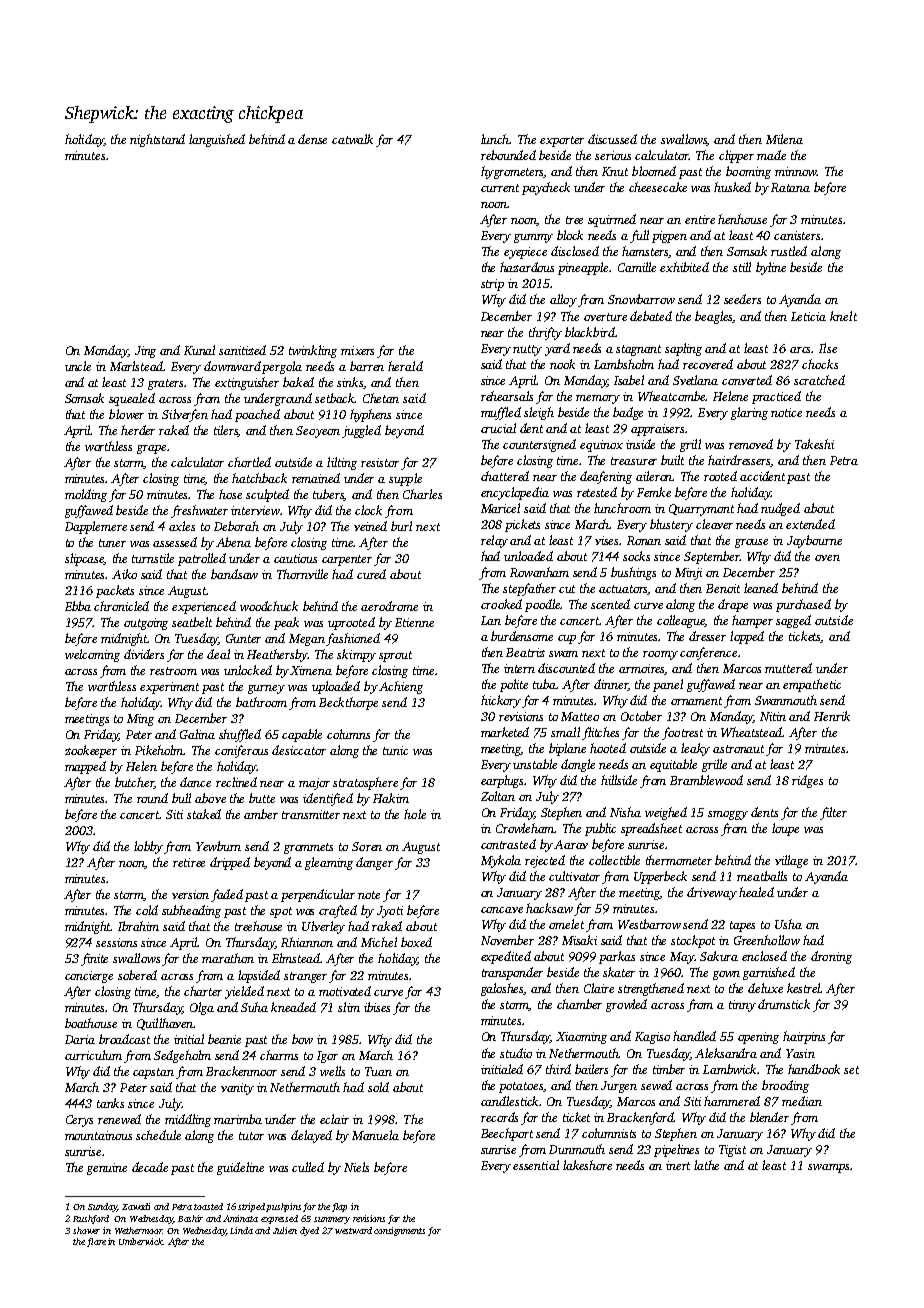  What do you see at coordinates (706, 1165) in the screenshot?
I see `lathe` at bounding box center [706, 1165].
